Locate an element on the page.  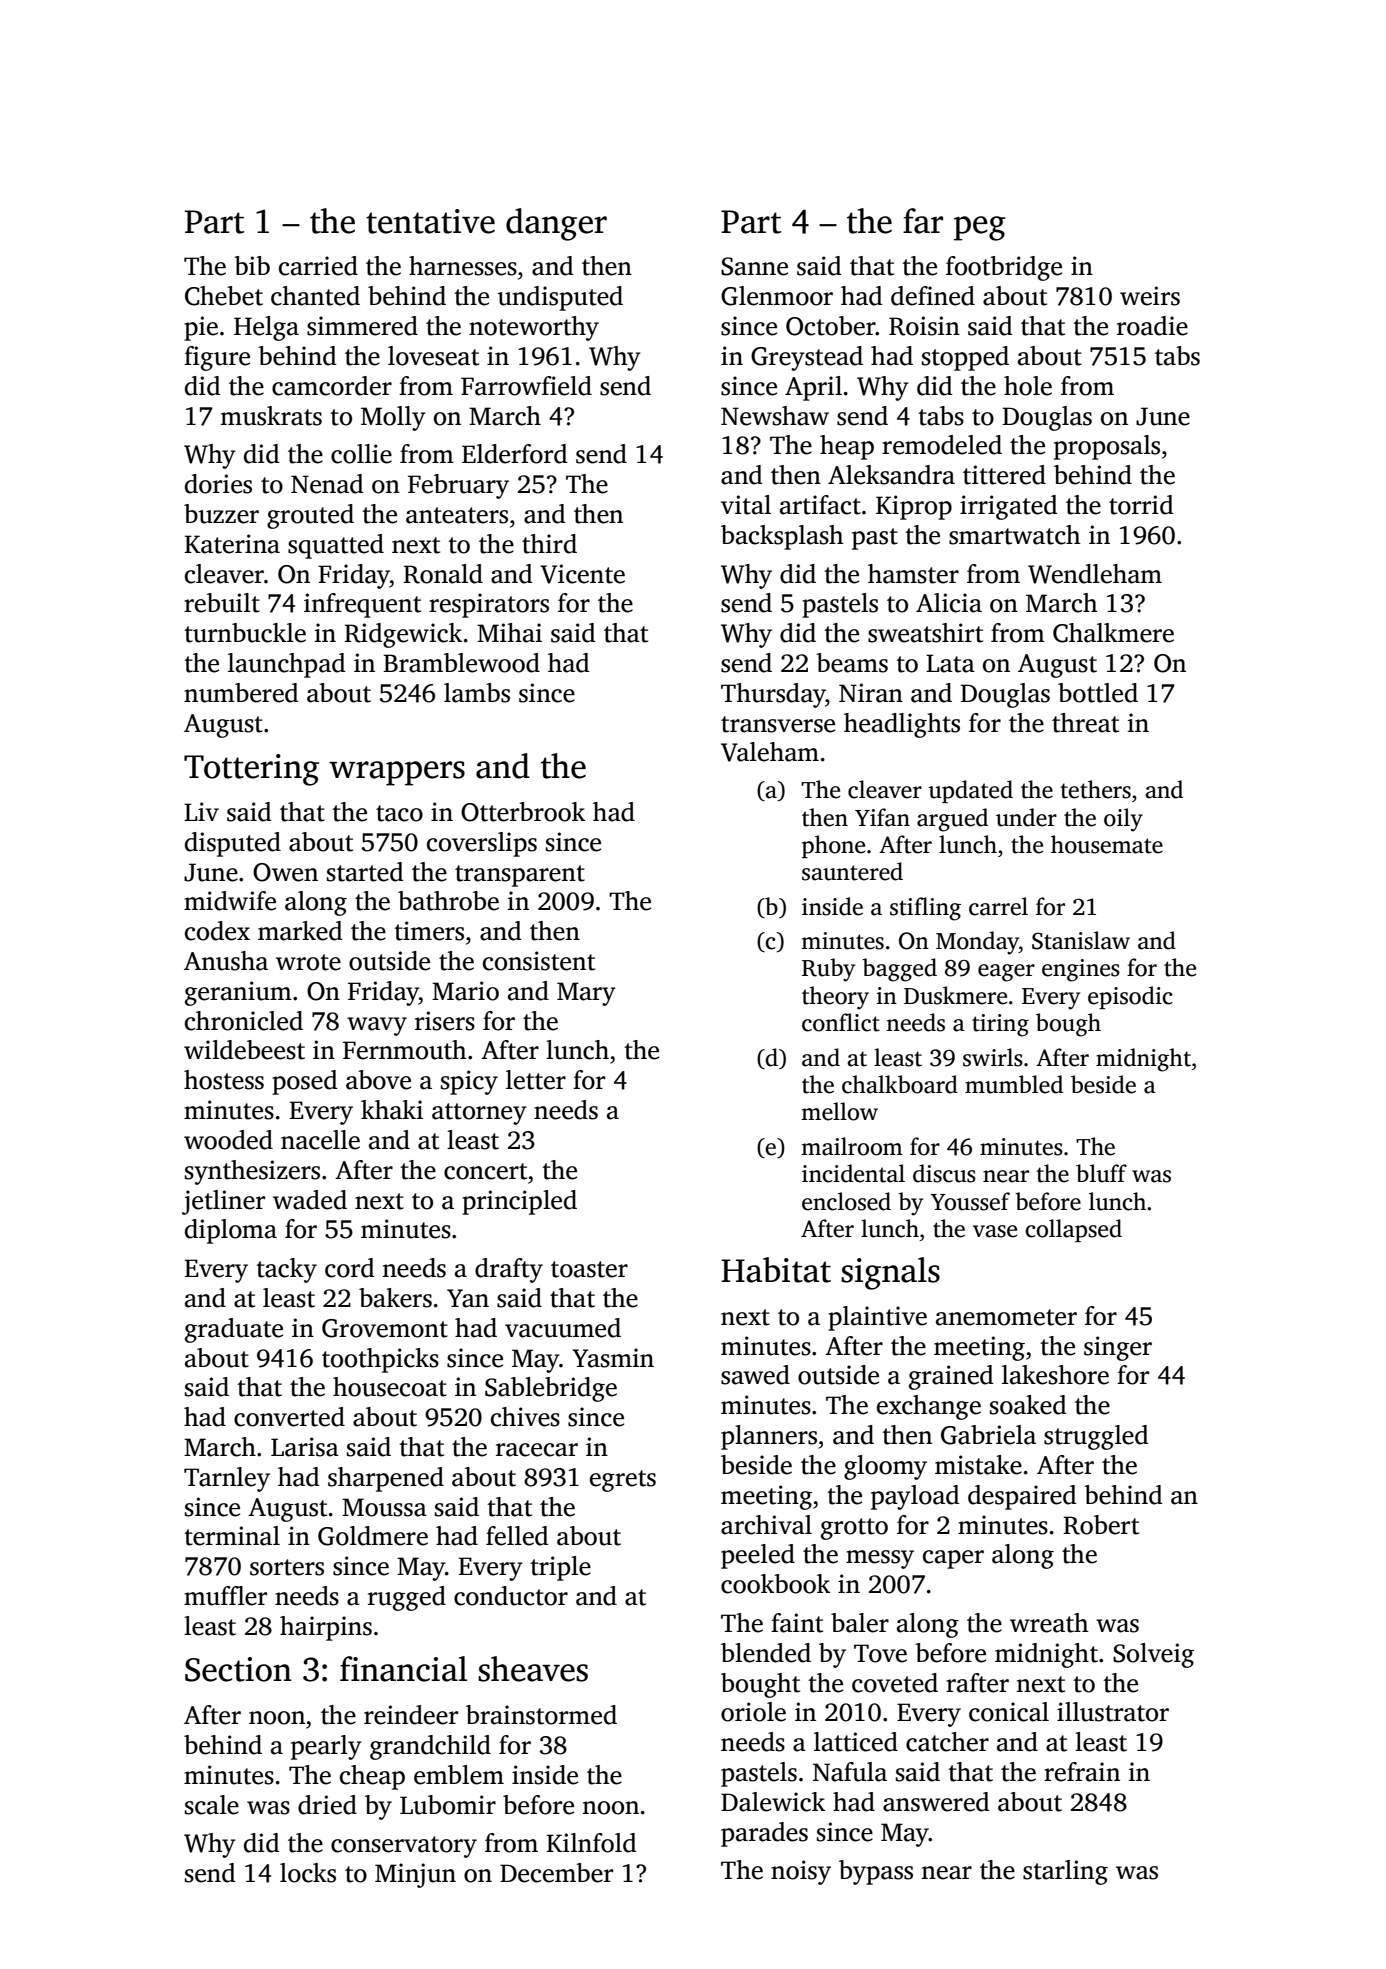
carrel is located at coordinates (998, 906).
